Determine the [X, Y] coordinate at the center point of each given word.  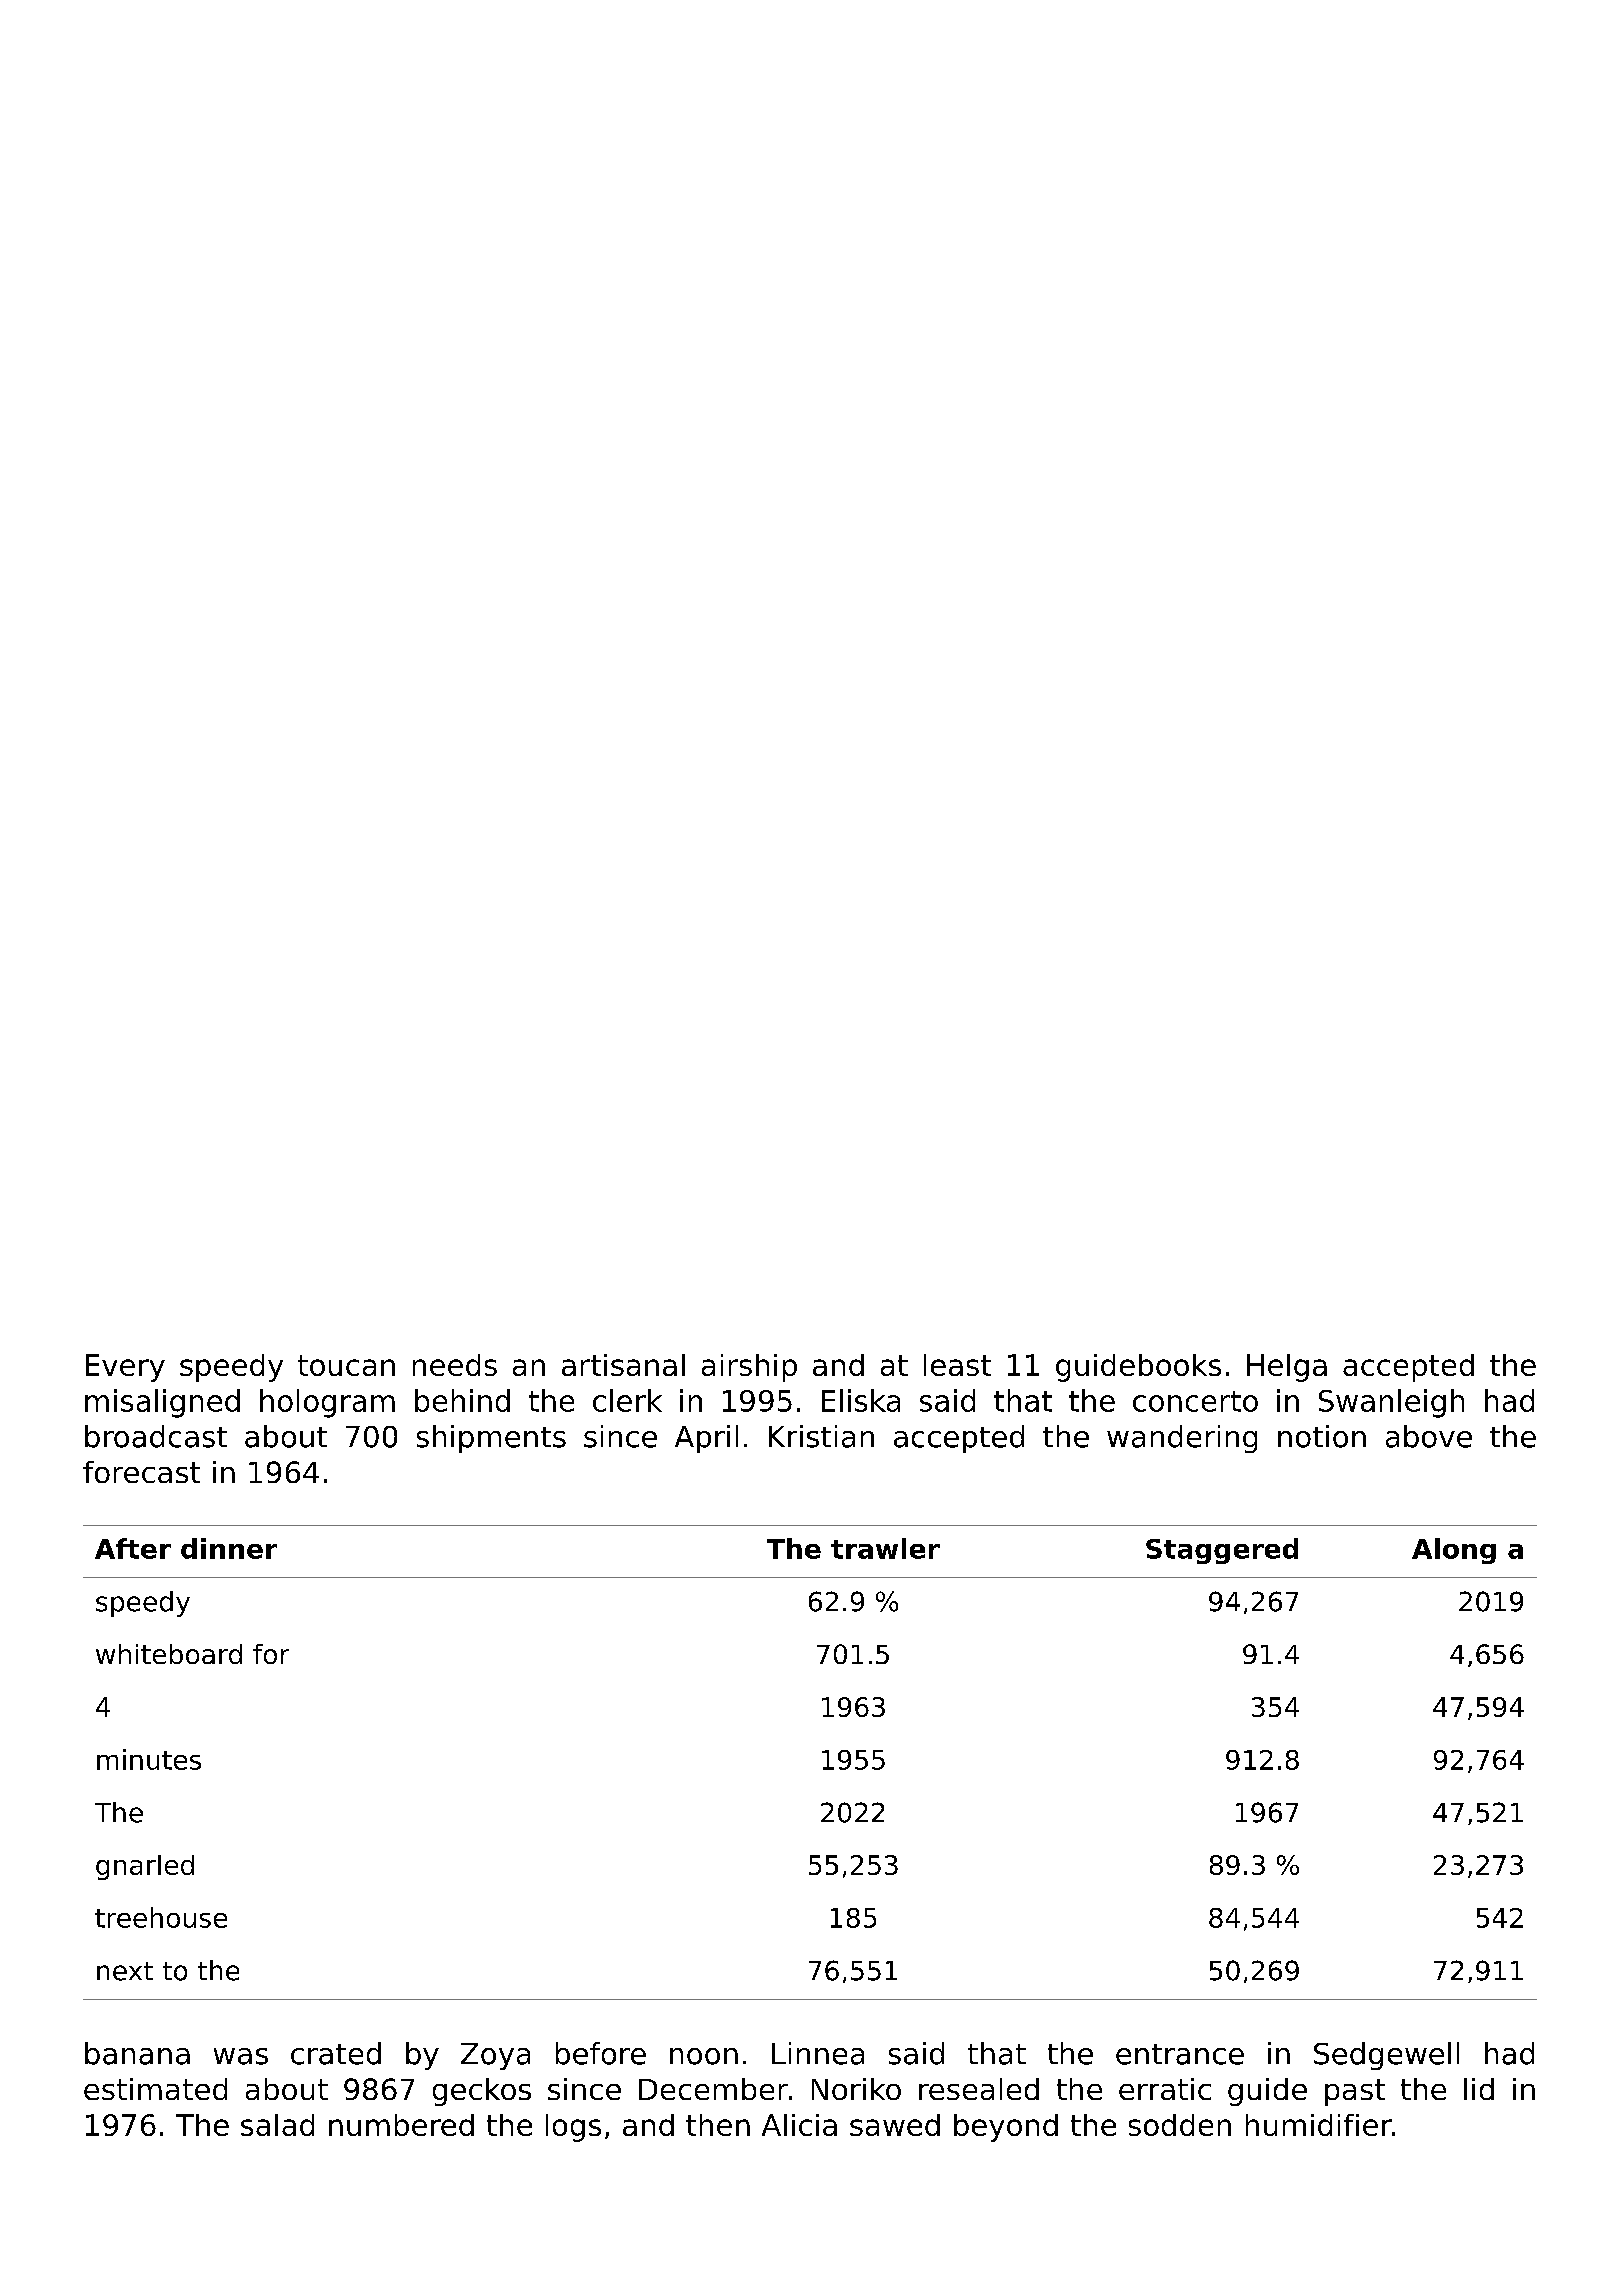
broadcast [156, 1436]
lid [1479, 2089]
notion [1322, 1436]
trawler [885, 1548]
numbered [401, 2125]
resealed [979, 2089]
